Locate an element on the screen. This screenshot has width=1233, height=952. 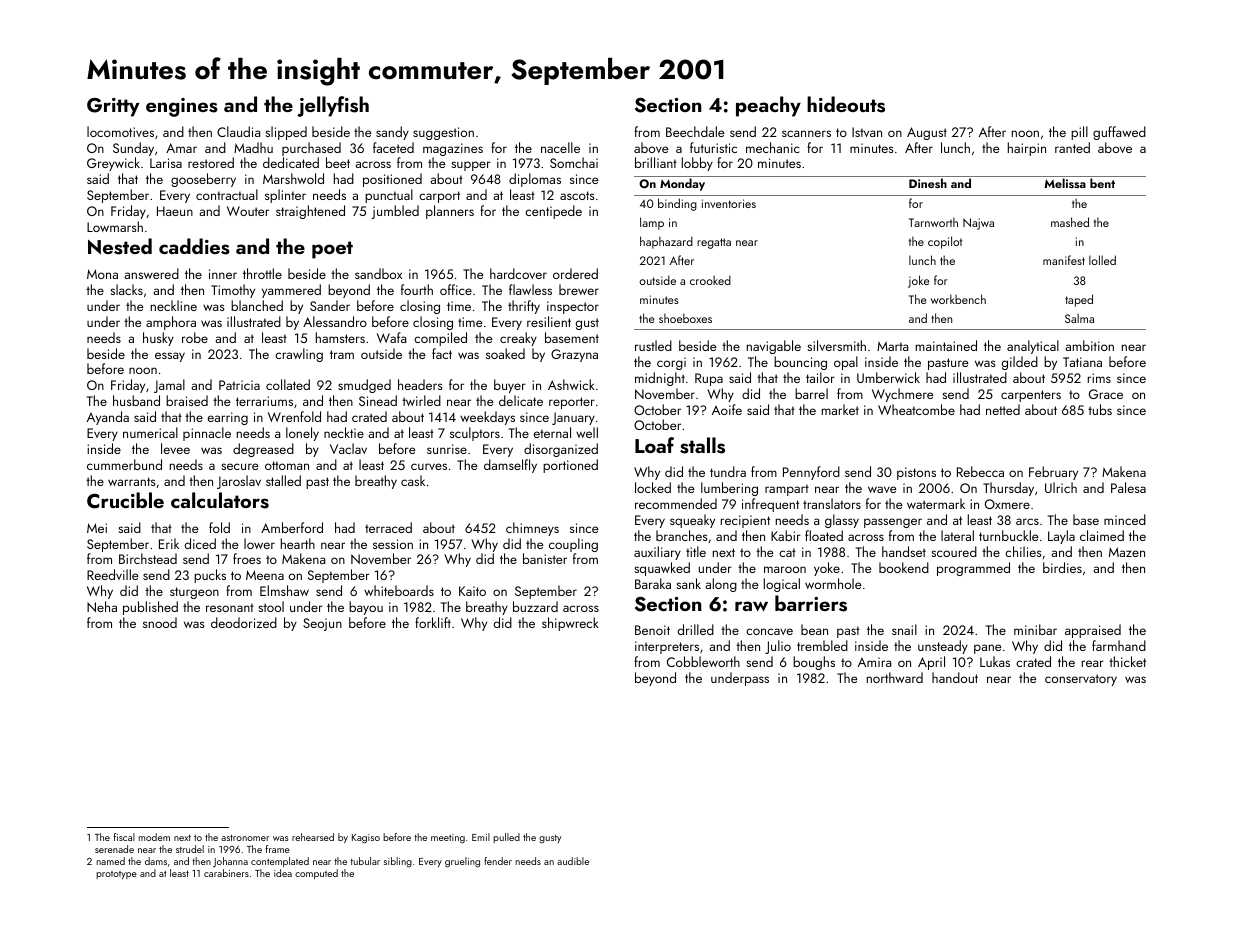
peachy is located at coordinates (768, 106).
